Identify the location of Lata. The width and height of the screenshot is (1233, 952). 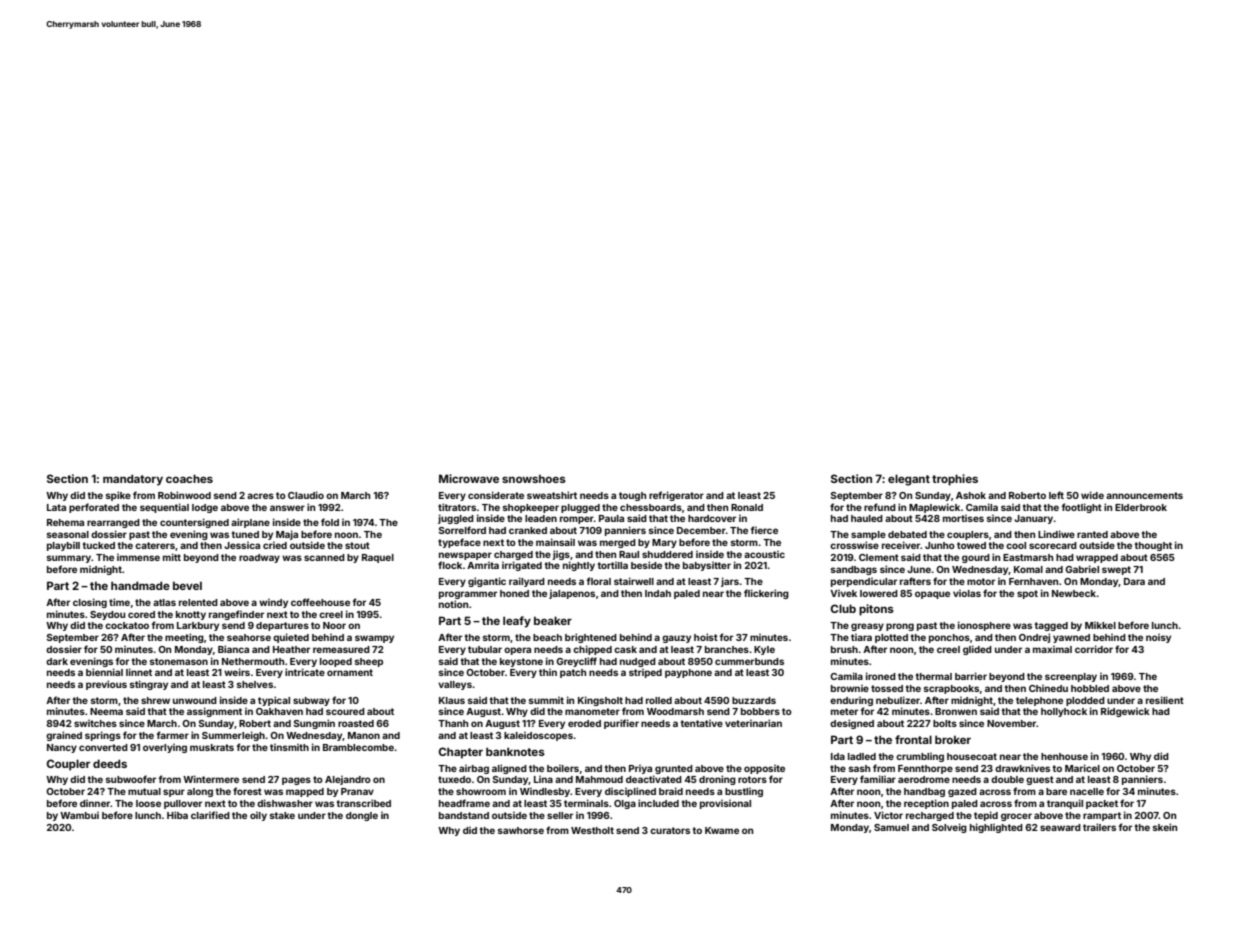
(56, 507).
